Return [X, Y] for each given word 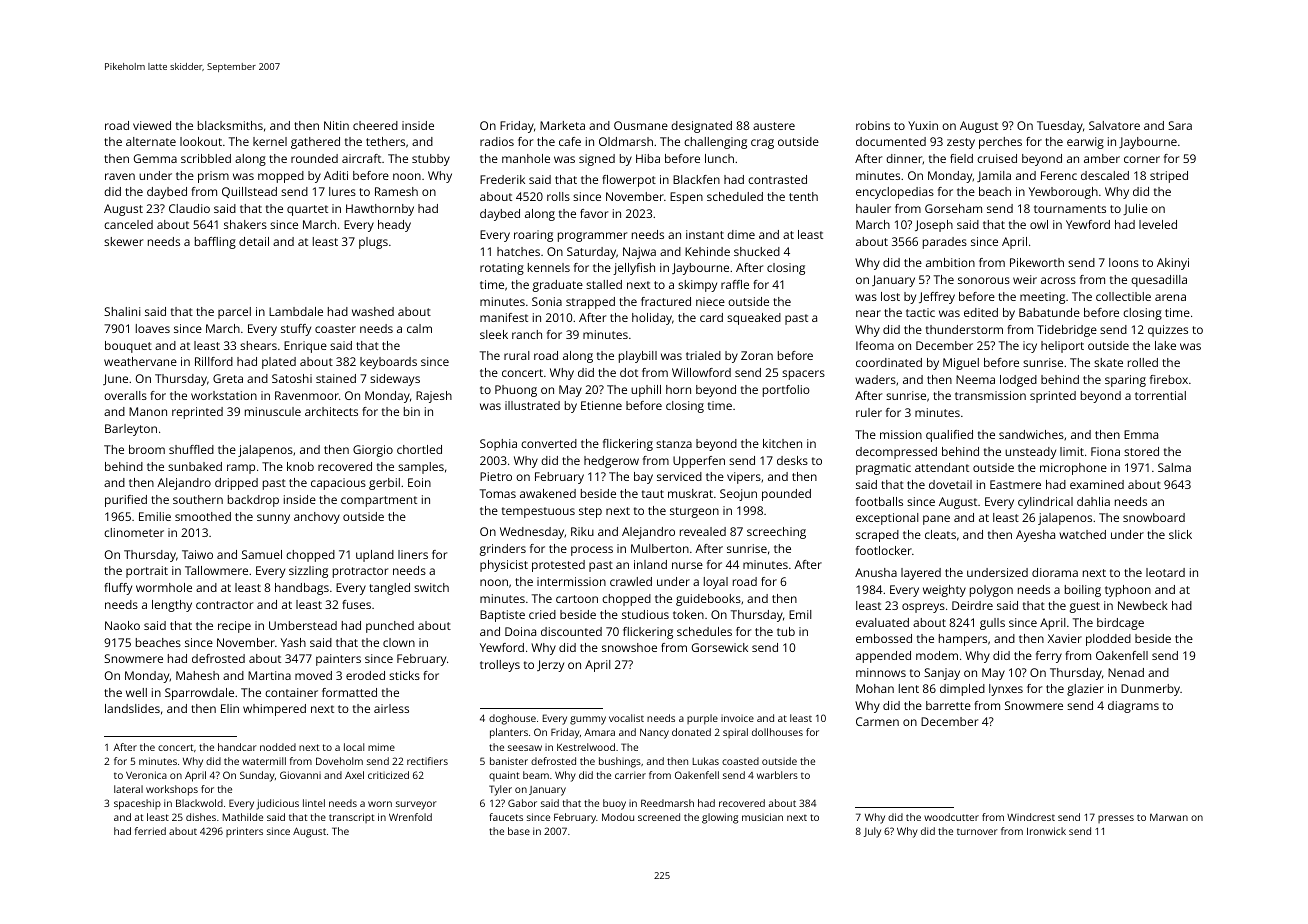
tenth [803, 196]
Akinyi [1173, 264]
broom [147, 449]
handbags [302, 589]
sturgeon [694, 512]
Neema [975, 379]
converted [549, 443]
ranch [527, 334]
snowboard [1154, 517]
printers [244, 832]
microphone [1073, 469]
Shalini [122, 311]
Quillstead [249, 192]
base [519, 831]
